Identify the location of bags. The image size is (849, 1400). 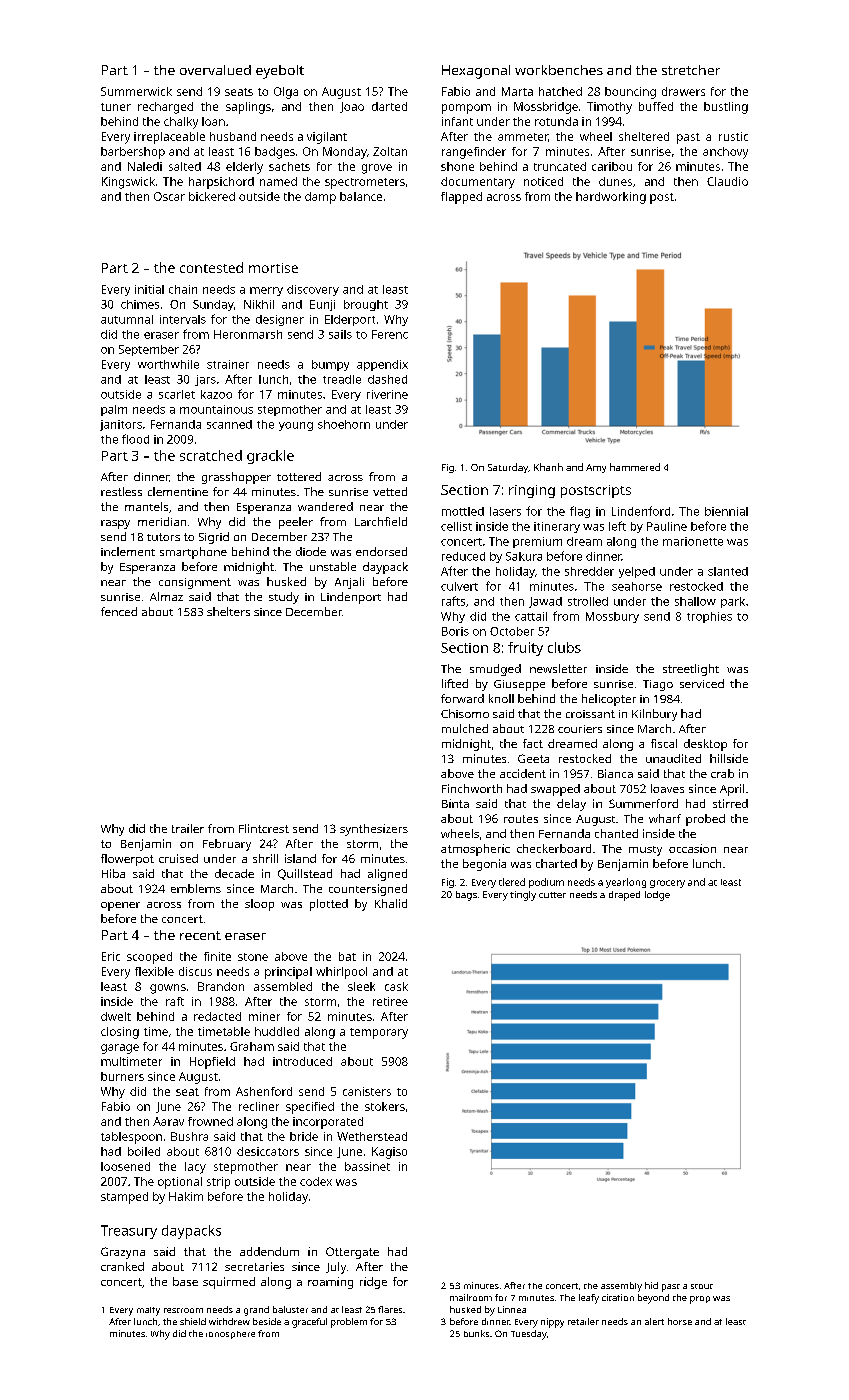
(466, 896).
